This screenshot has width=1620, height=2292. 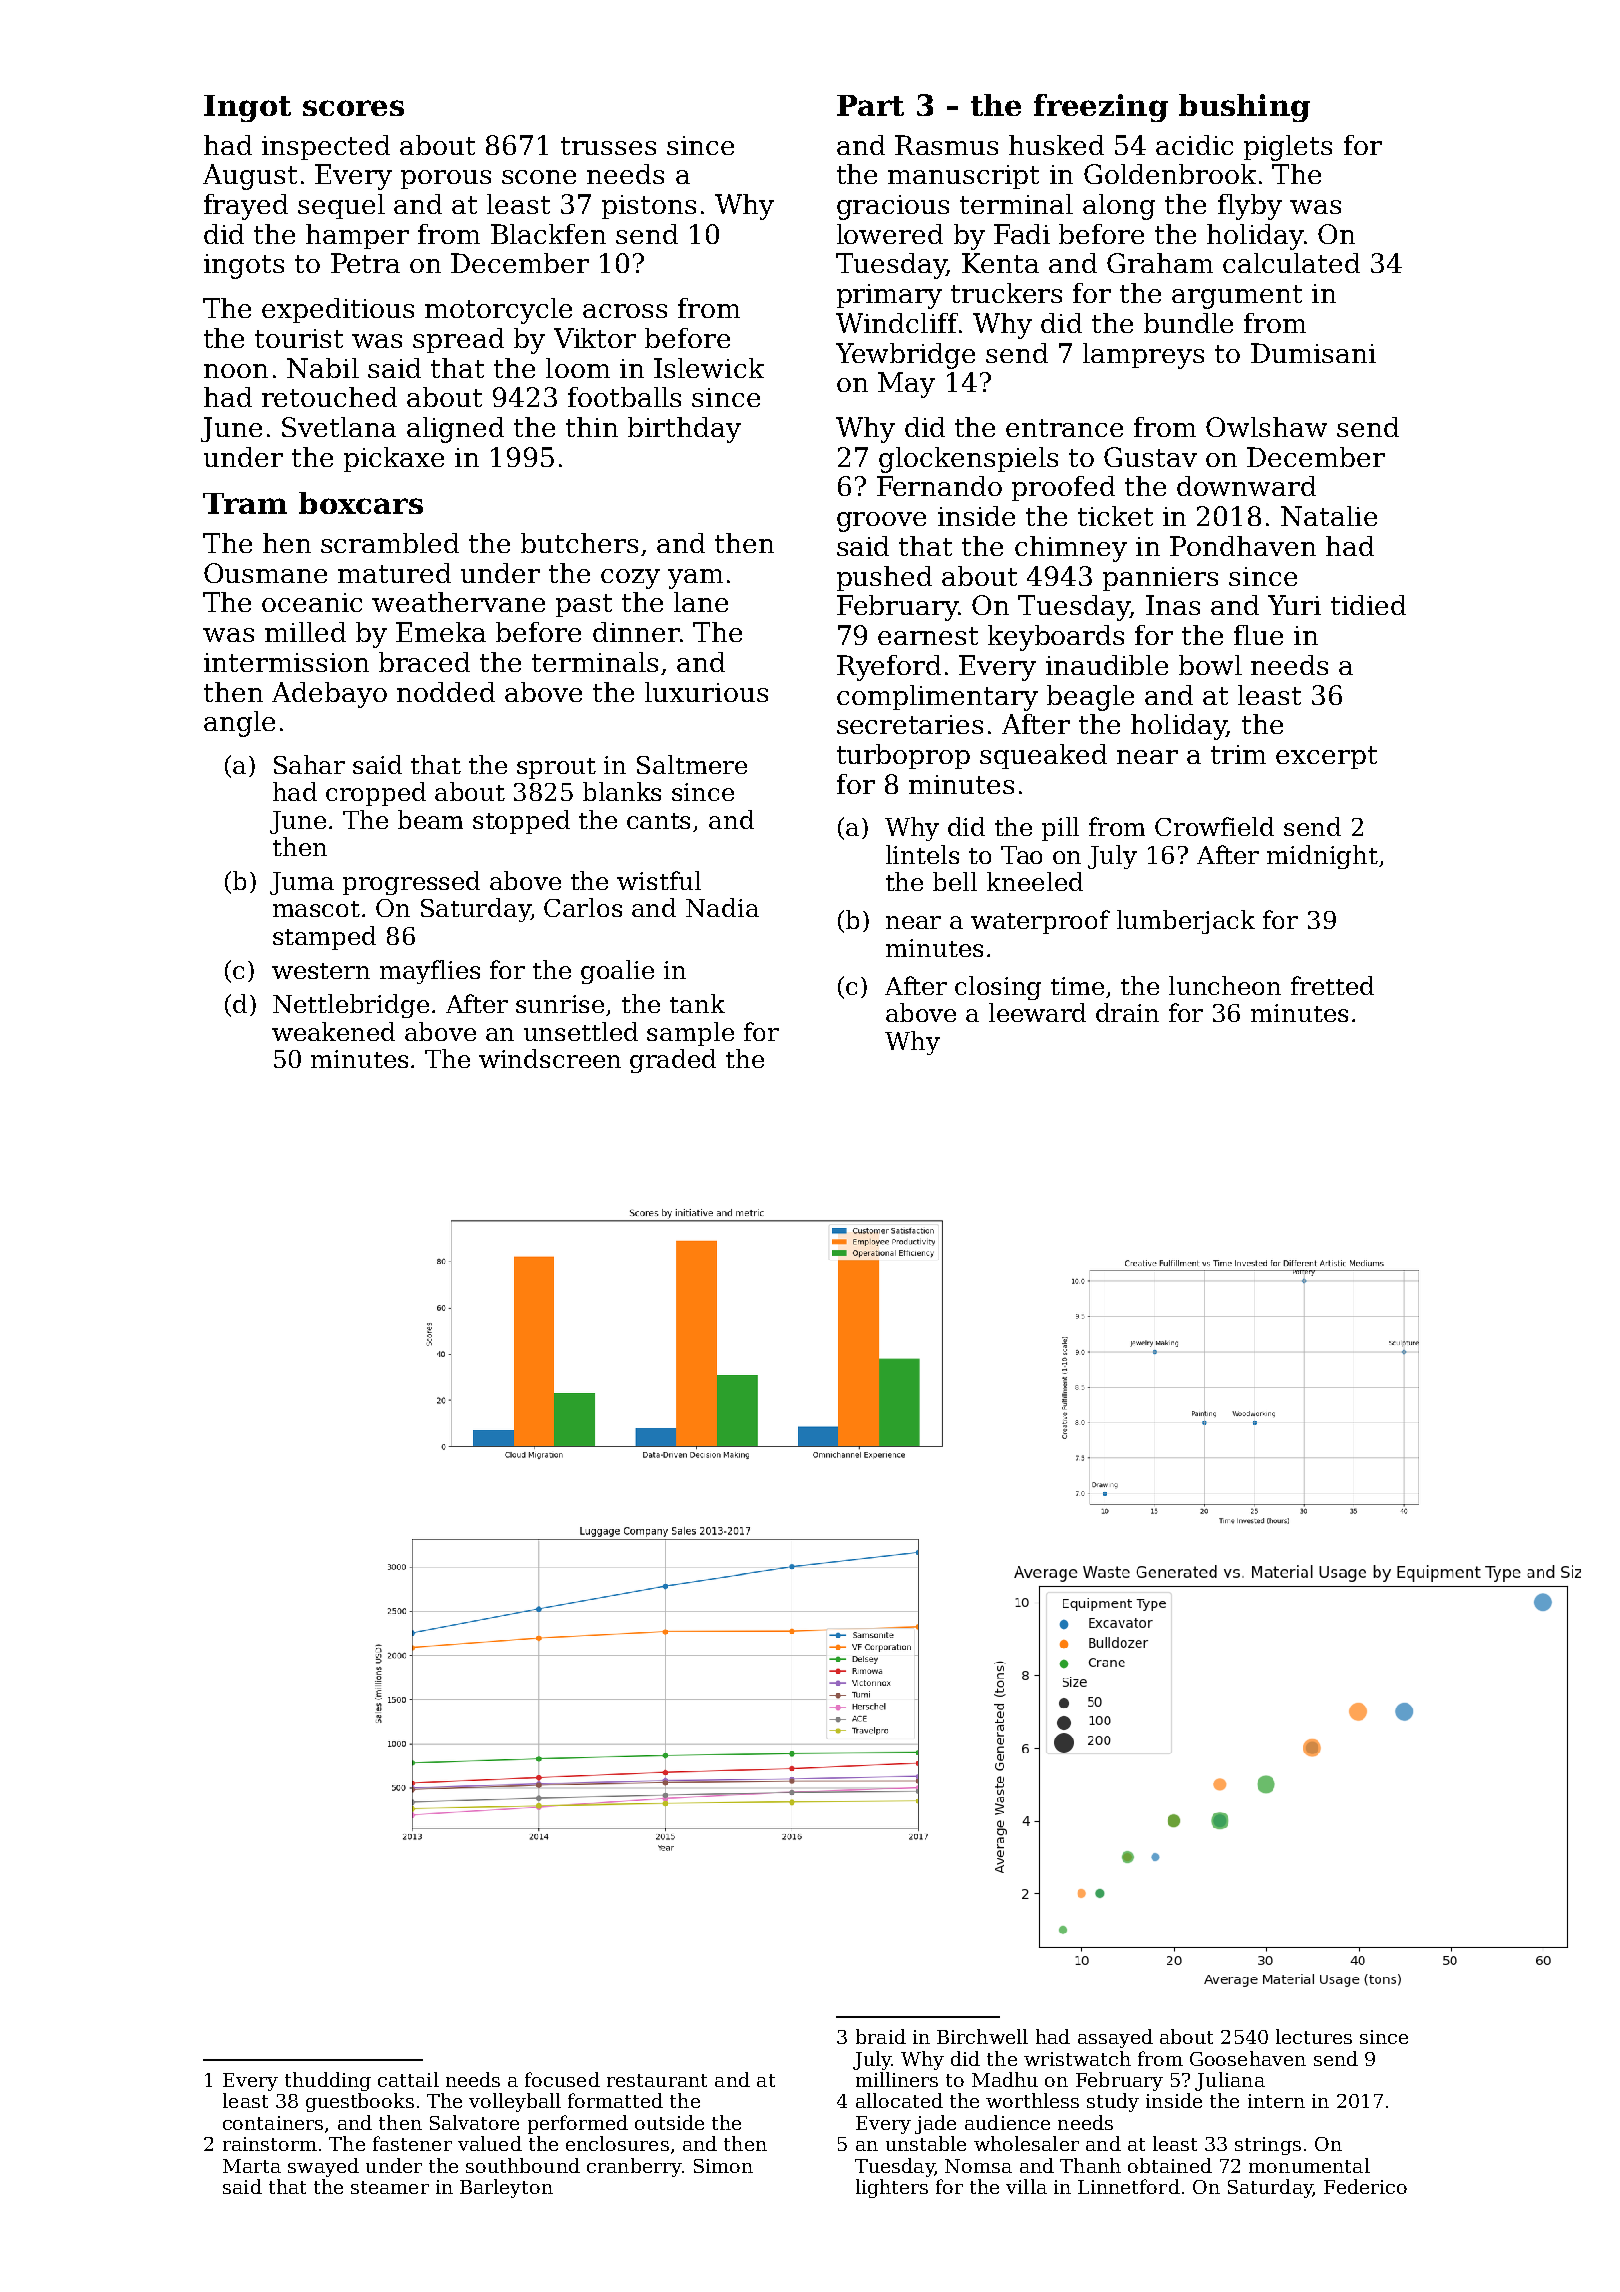 I want to click on piglets, so click(x=1288, y=148).
